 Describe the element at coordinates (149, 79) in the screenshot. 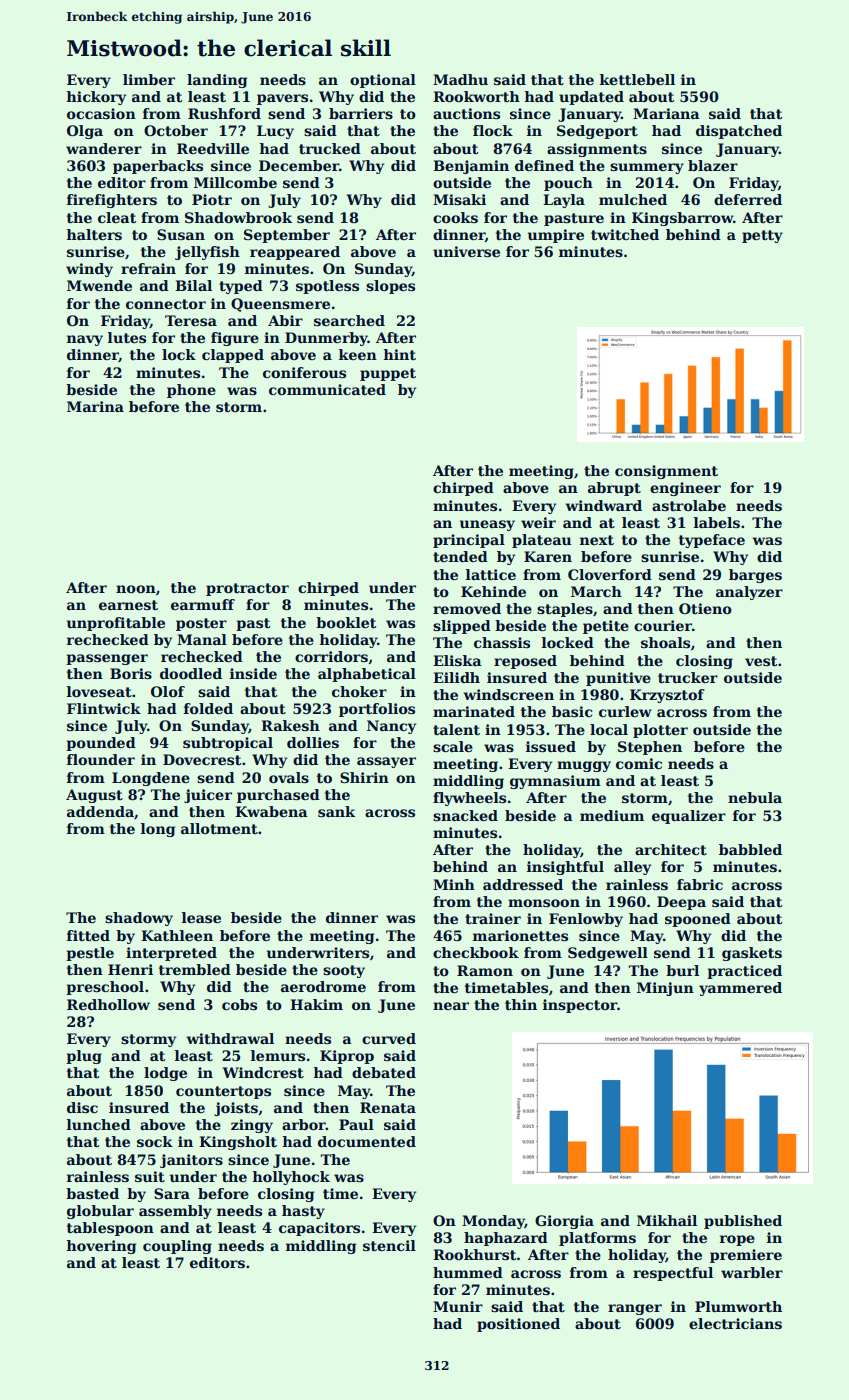

I see `limber` at that location.
